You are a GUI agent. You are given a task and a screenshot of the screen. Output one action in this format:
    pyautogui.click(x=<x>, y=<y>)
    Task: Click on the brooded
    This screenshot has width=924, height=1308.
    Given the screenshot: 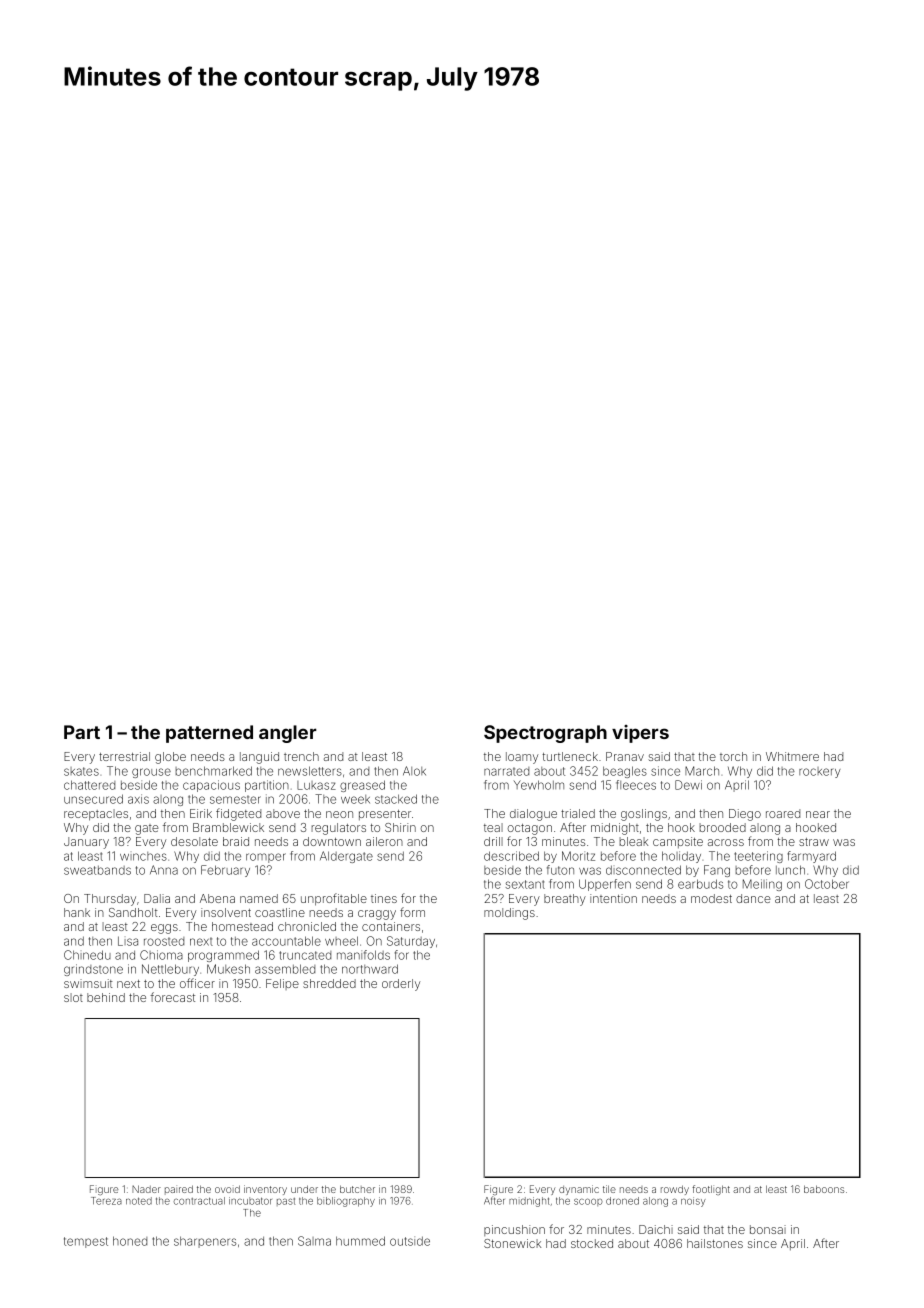 What is the action you would take?
    pyautogui.click(x=722, y=827)
